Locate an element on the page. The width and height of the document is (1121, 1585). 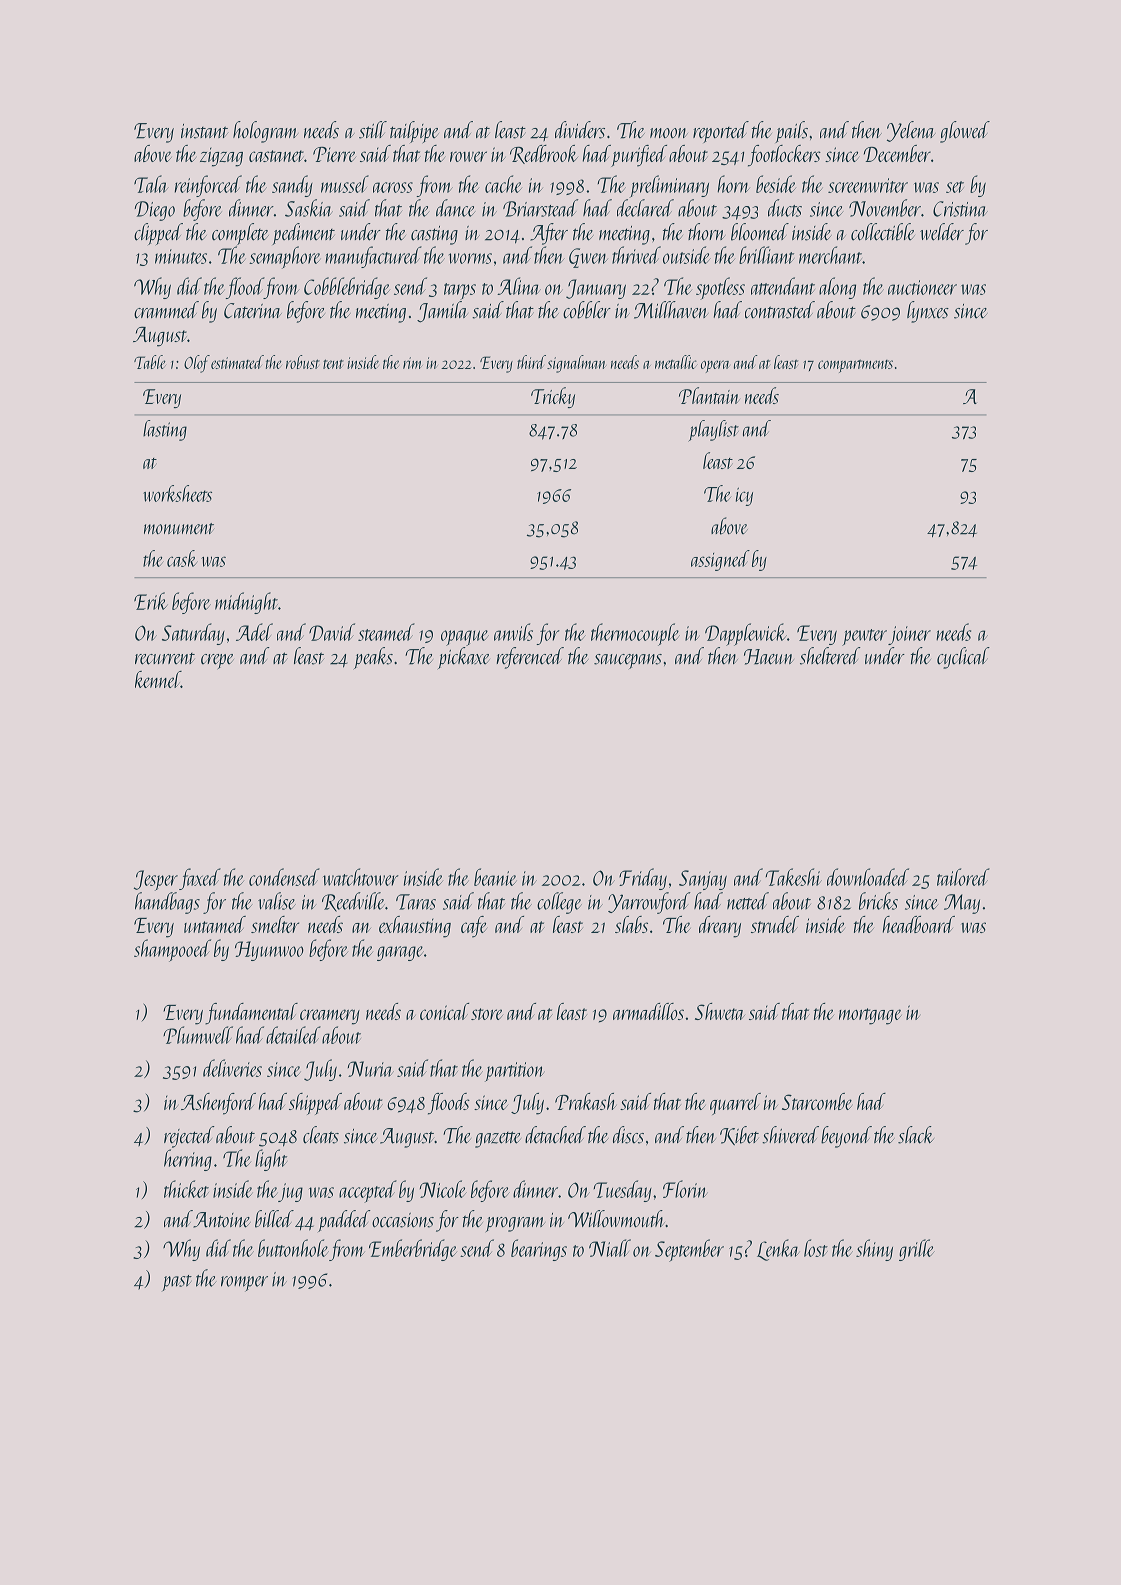
bearings is located at coordinates (539, 1250).
